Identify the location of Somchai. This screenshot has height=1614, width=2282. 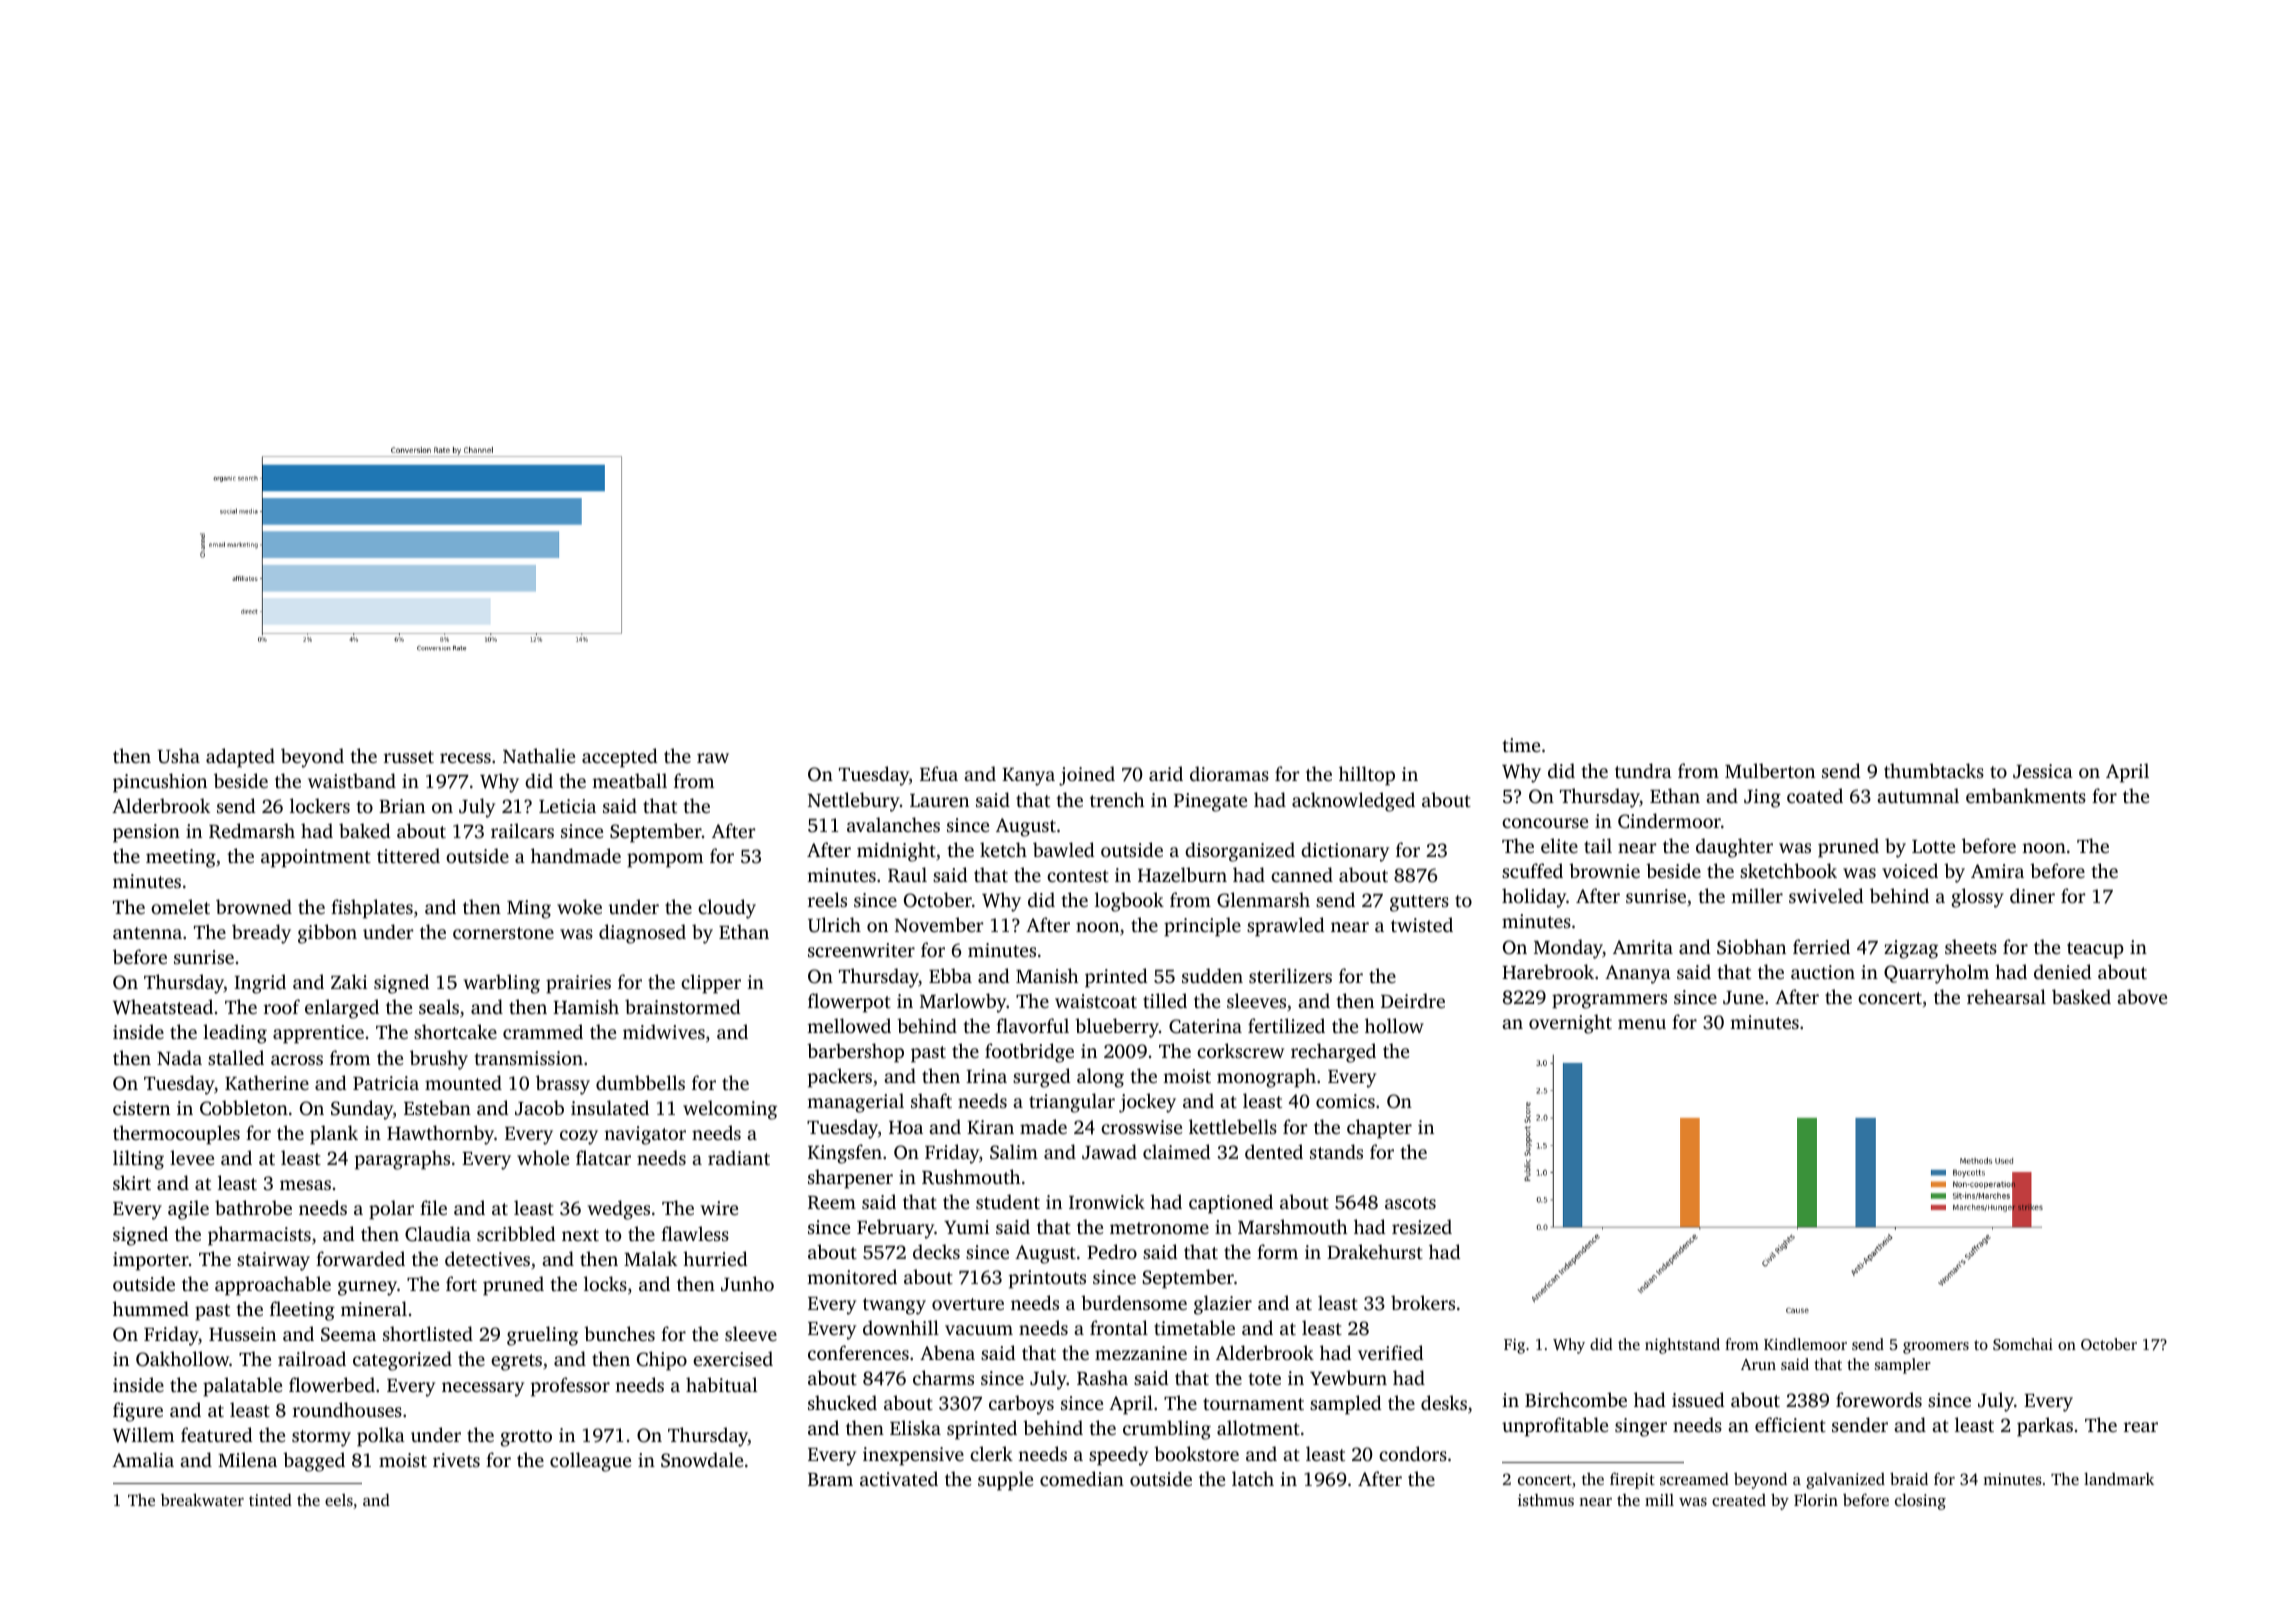
(2023, 1344).
